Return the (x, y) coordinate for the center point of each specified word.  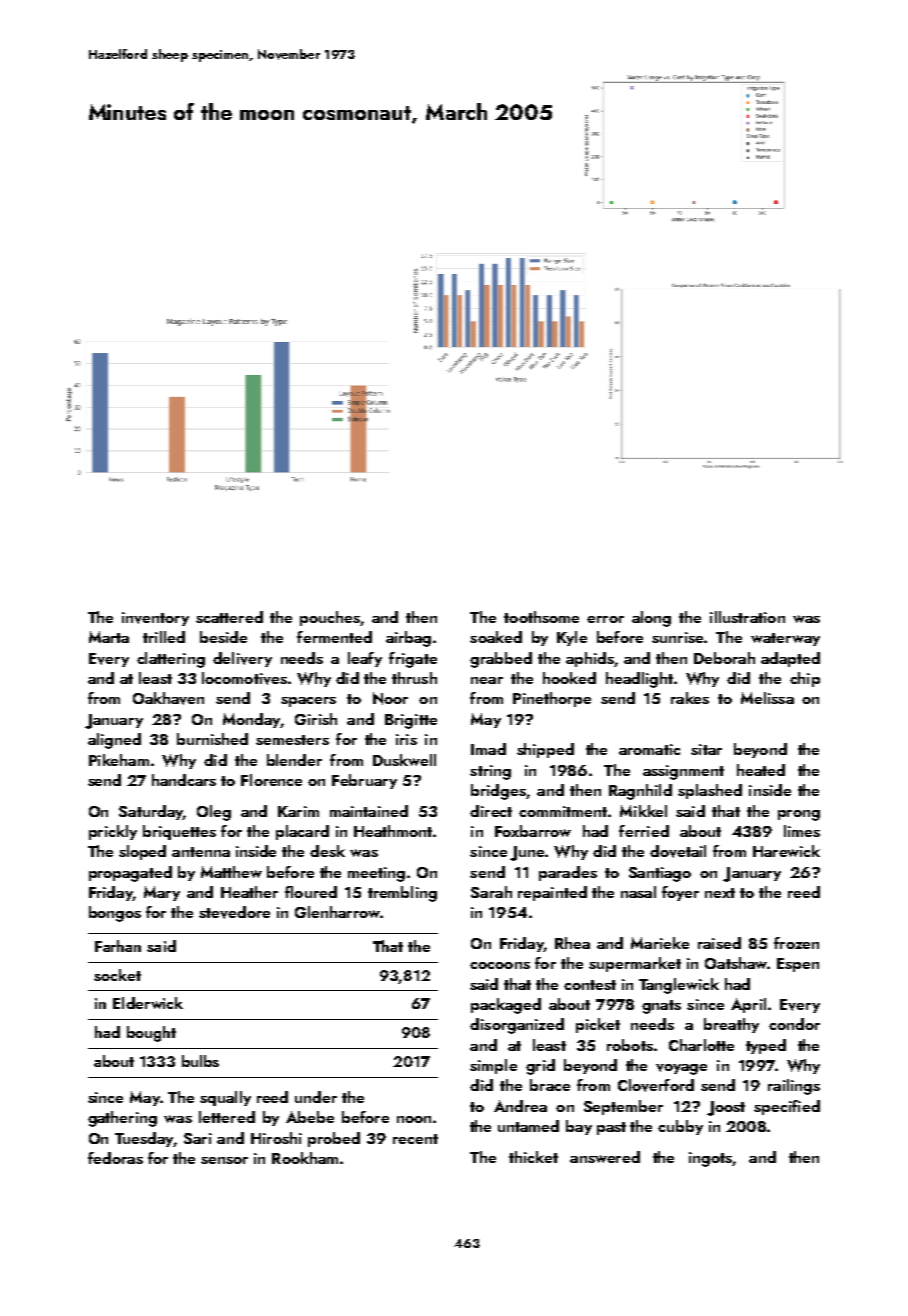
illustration (747, 617)
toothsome (541, 617)
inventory (155, 619)
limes (802, 831)
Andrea (520, 1106)
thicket (533, 1157)
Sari (198, 1138)
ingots (710, 1159)
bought (151, 1034)
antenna (201, 852)
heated (761, 770)
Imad (488, 749)
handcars (184, 780)
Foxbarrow (533, 831)
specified (787, 1107)
